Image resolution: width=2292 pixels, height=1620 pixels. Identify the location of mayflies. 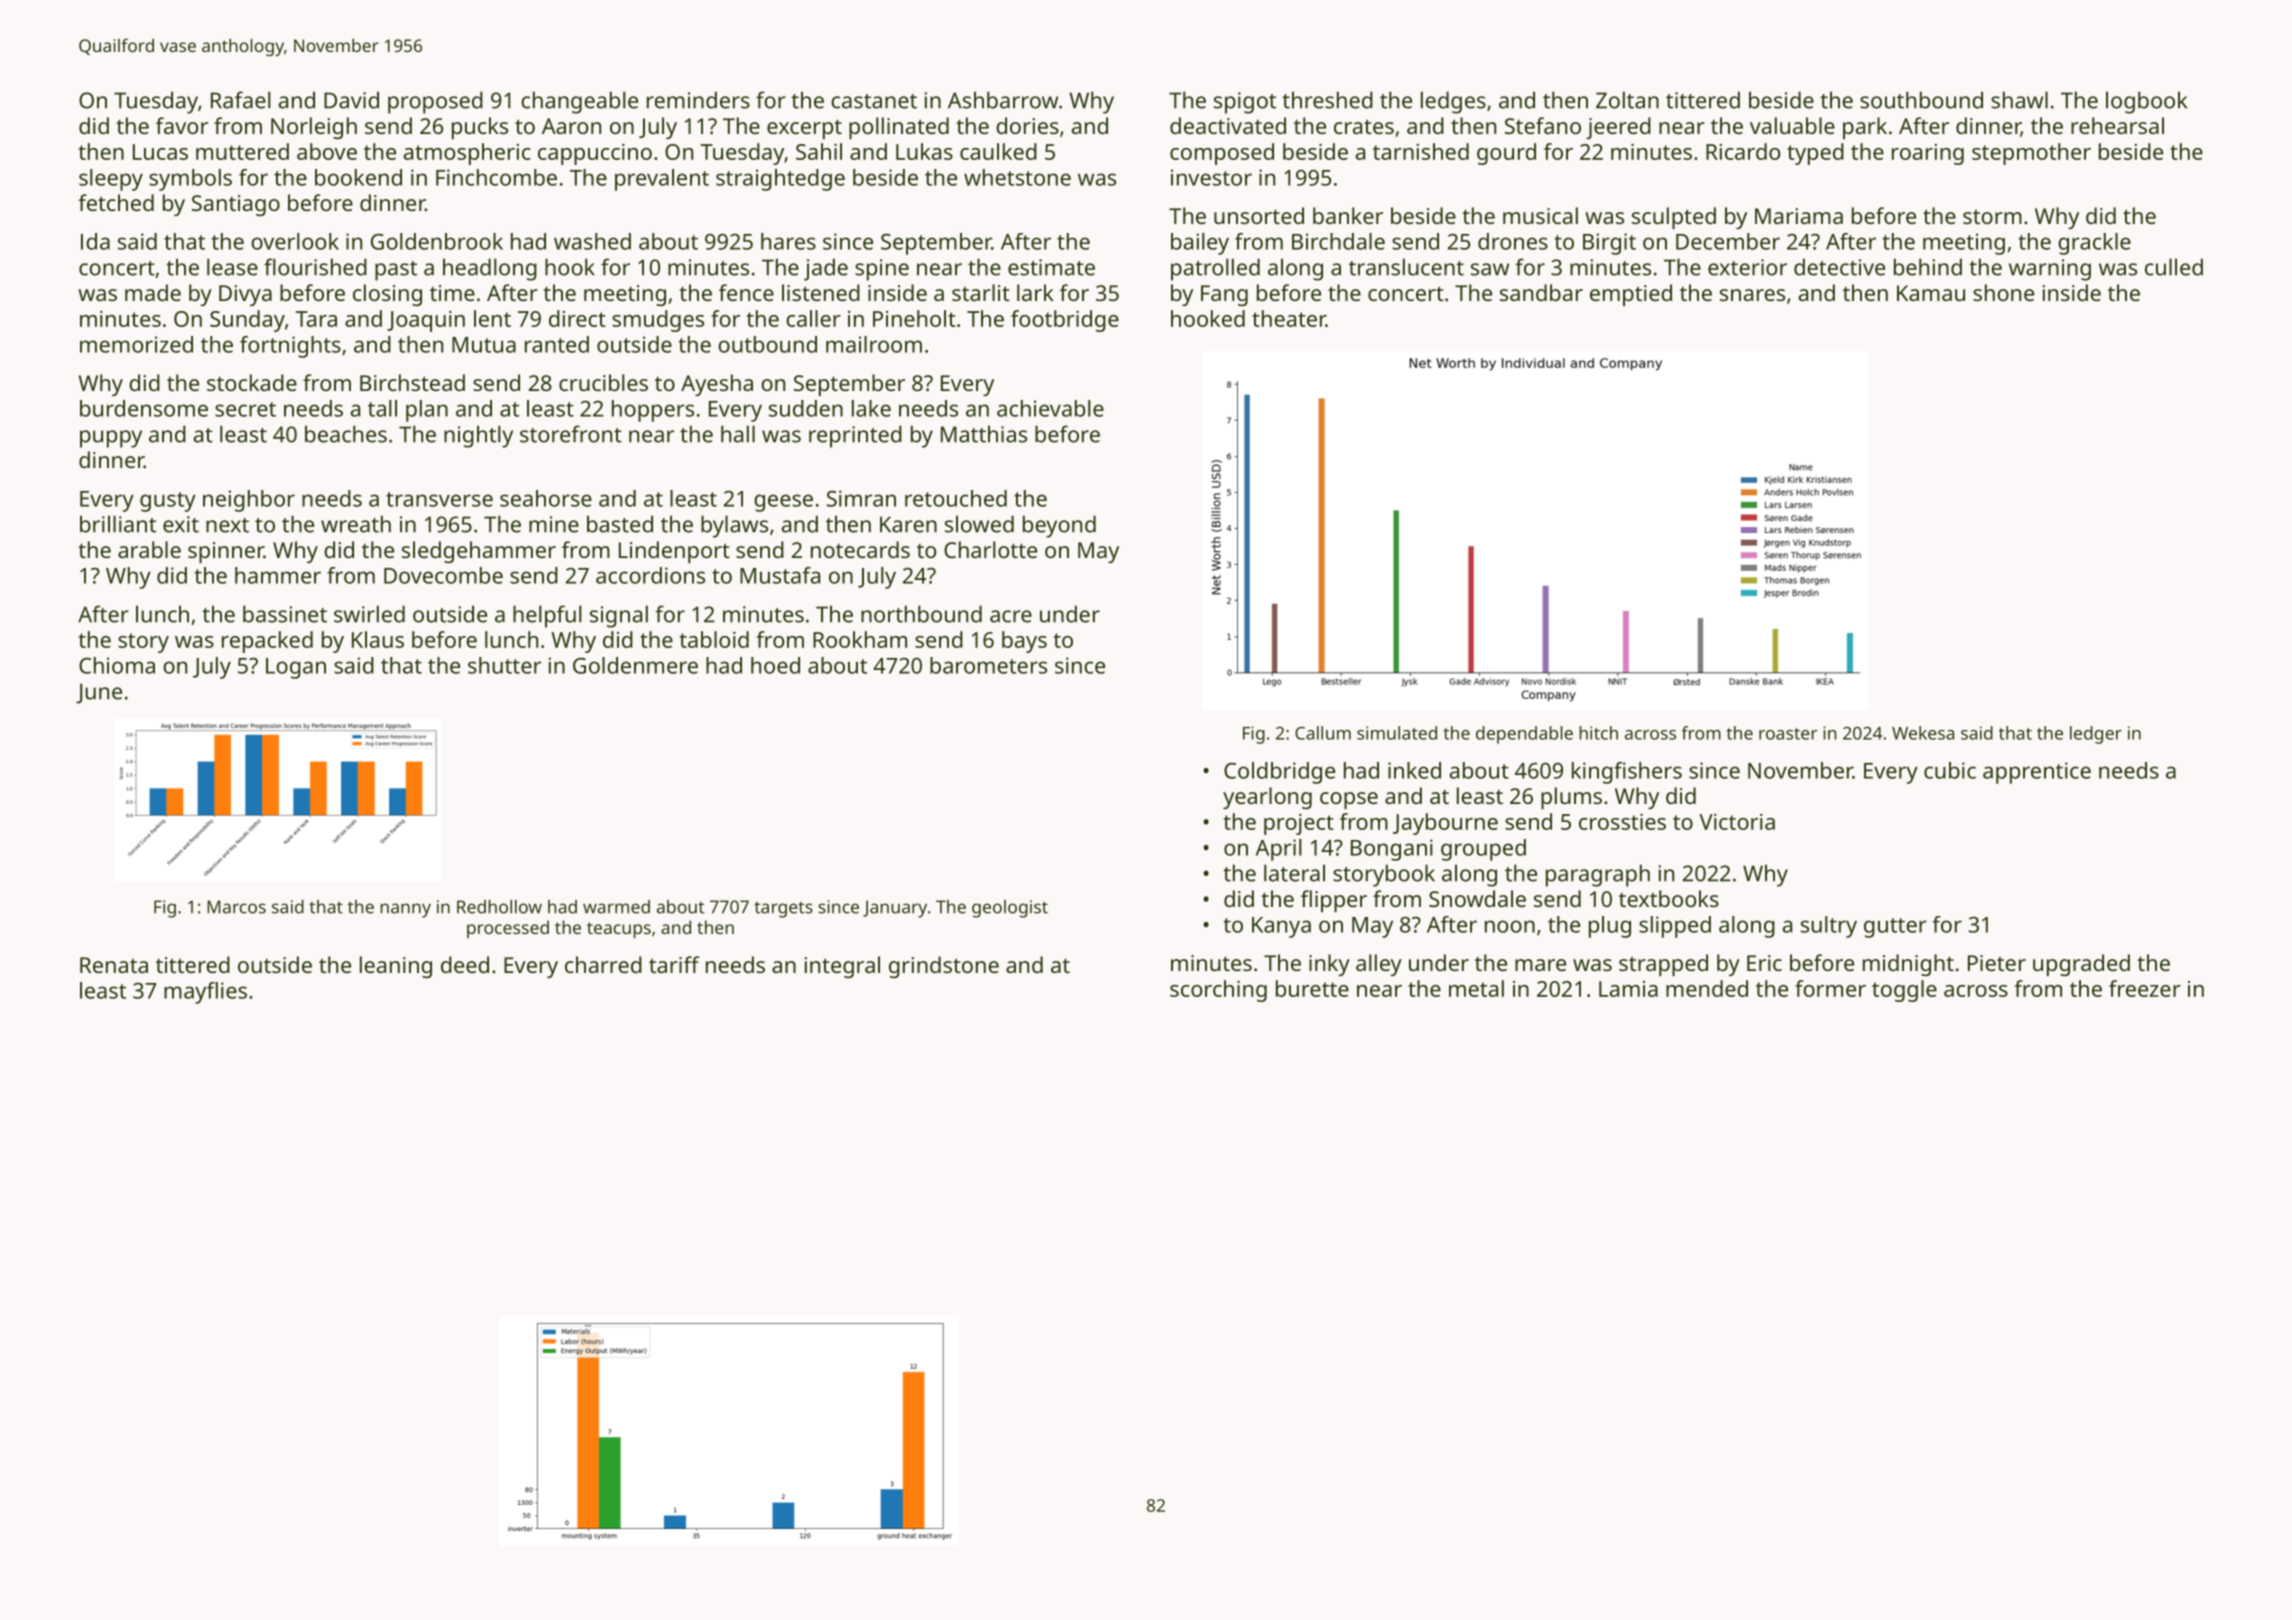
(205, 993).
